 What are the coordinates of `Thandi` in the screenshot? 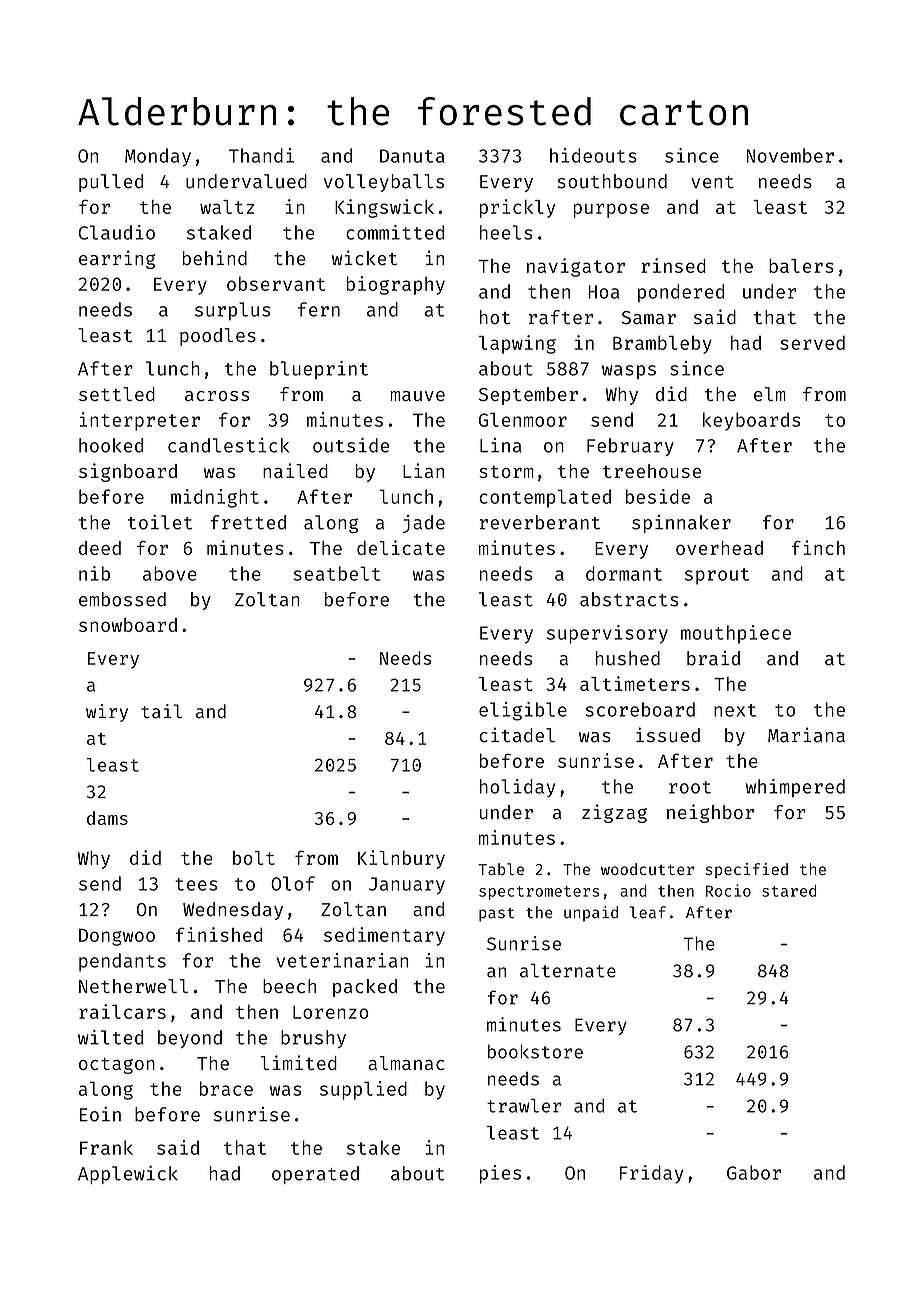 It's located at (261, 155).
